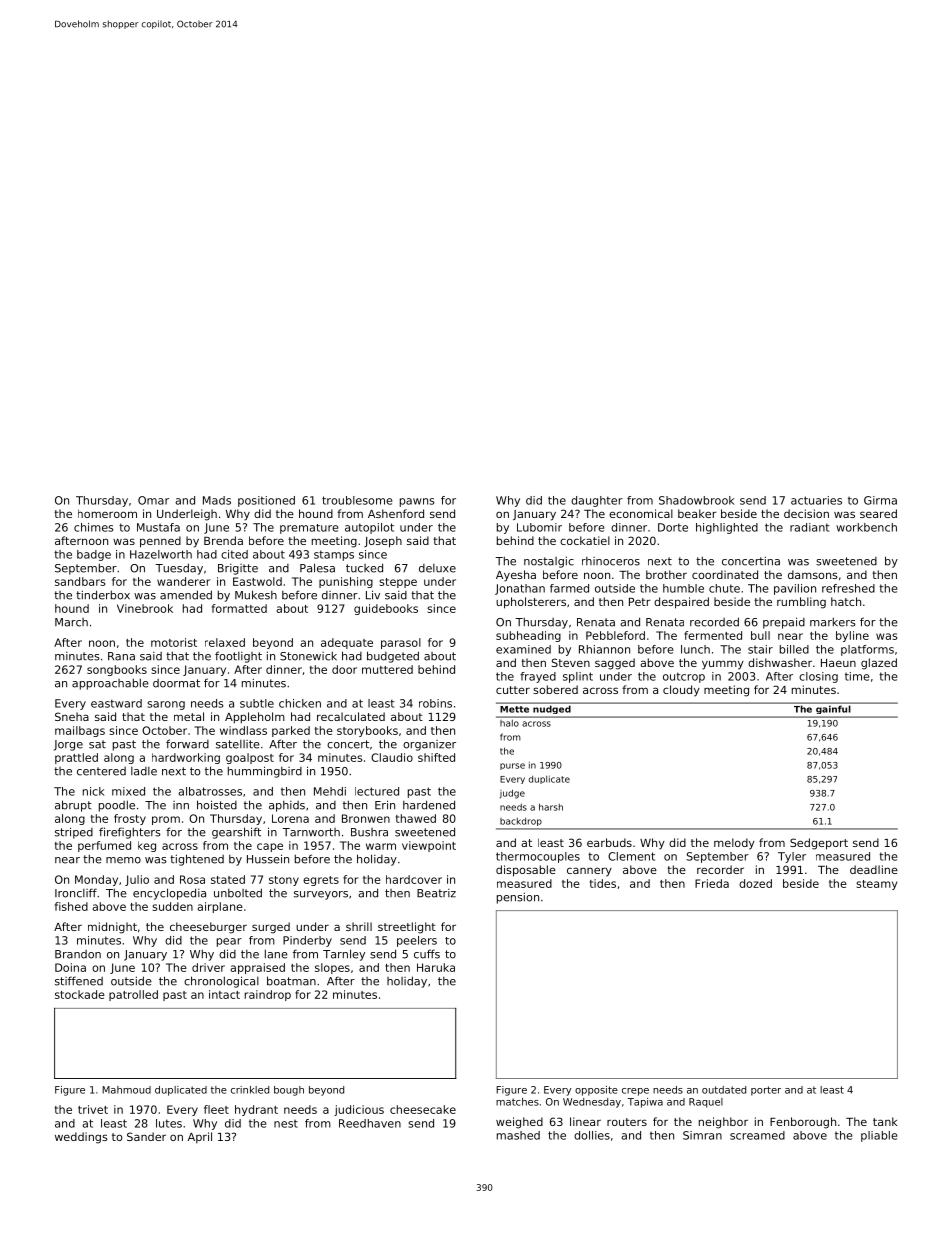  Describe the element at coordinates (879, 1136) in the page. I see `pliable` at that location.
